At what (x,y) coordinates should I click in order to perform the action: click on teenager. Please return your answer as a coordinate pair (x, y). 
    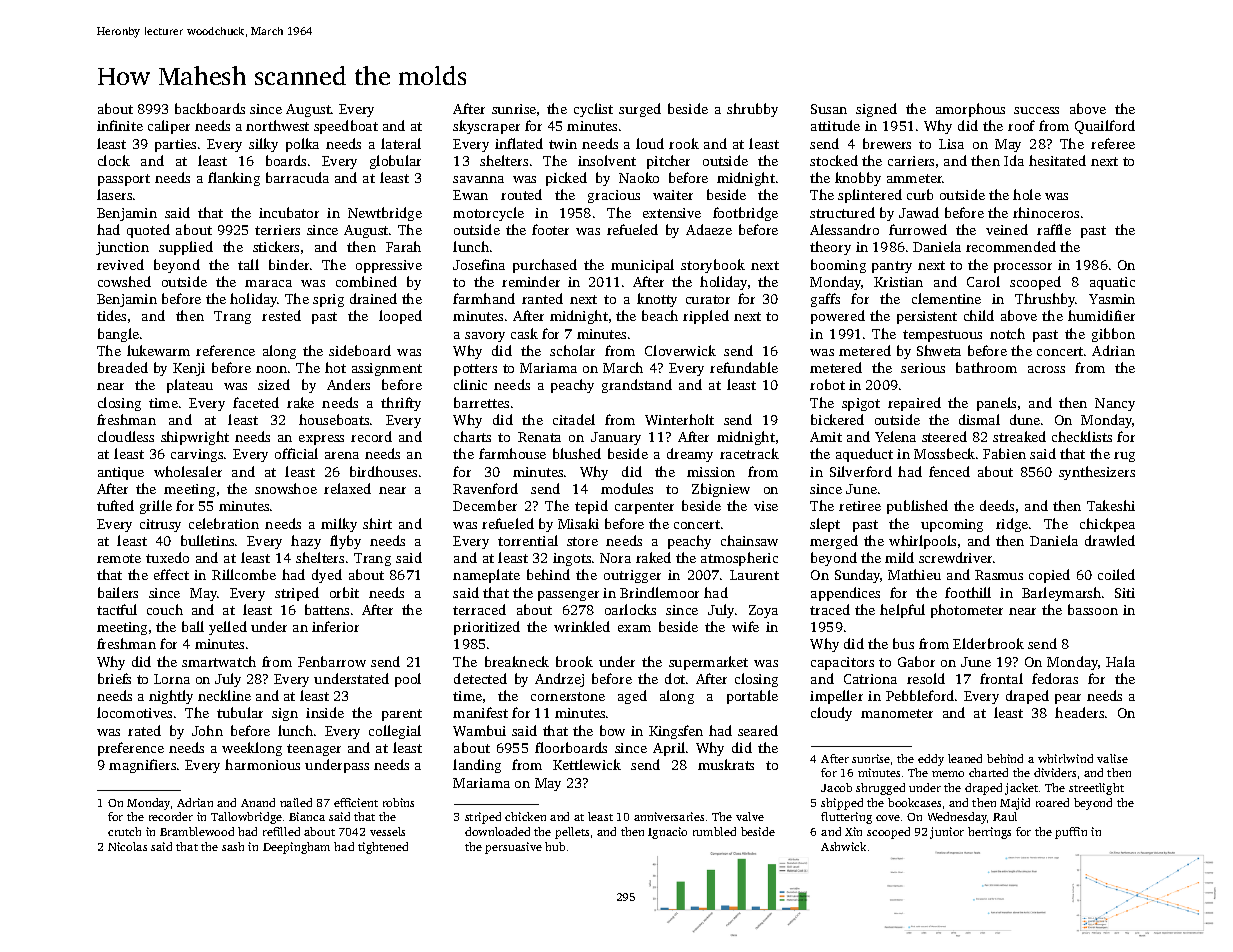
    Looking at the image, I should click on (314, 750).
